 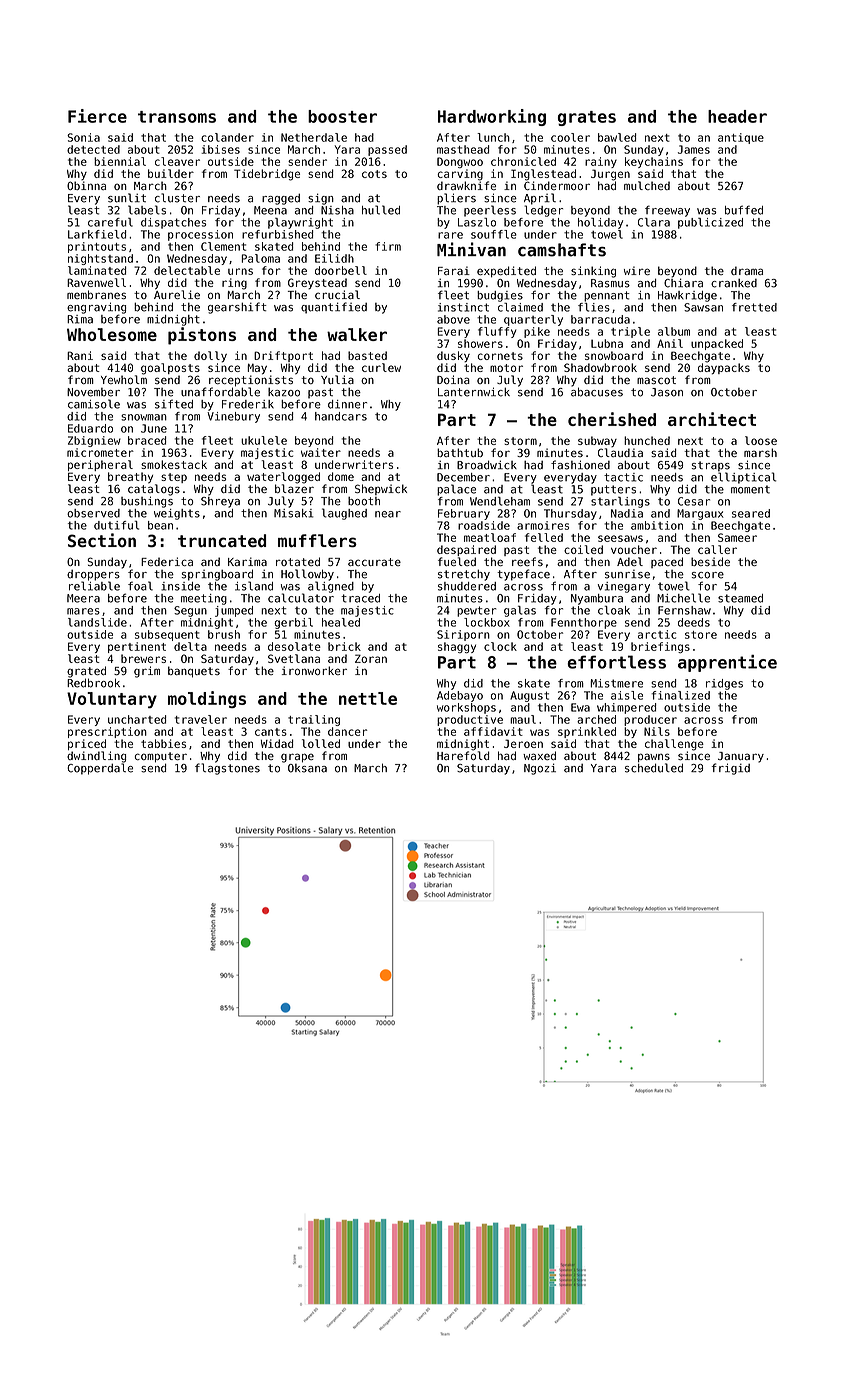 What do you see at coordinates (741, 138) in the screenshot?
I see `antique` at bounding box center [741, 138].
